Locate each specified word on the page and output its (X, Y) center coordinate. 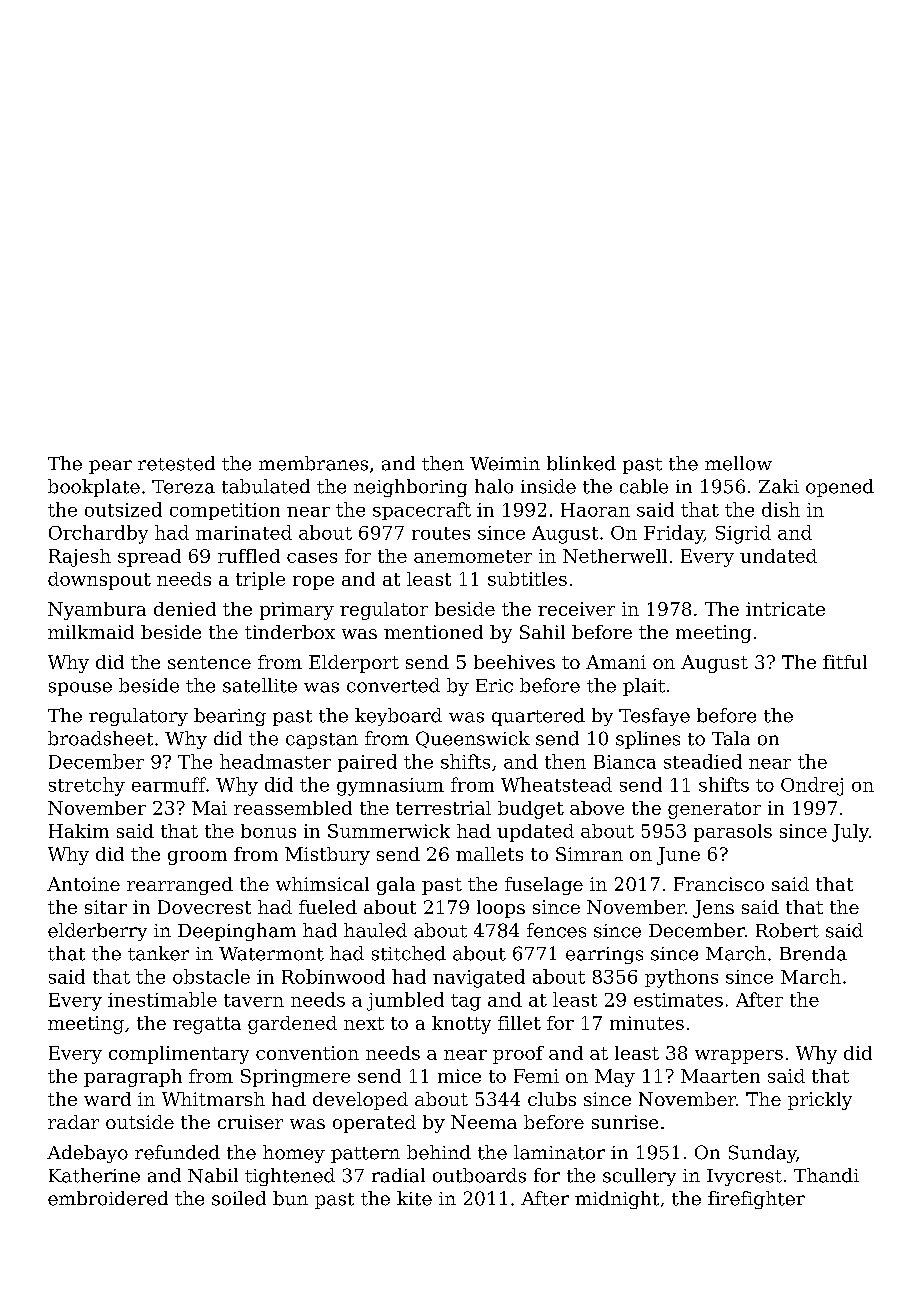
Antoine (83, 884)
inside (548, 486)
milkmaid (91, 632)
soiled (239, 1198)
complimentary (179, 1055)
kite (414, 1198)
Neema (484, 1122)
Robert (787, 930)
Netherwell (615, 556)
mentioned (433, 632)
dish (781, 509)
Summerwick (389, 831)
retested (176, 463)
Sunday (762, 1154)
